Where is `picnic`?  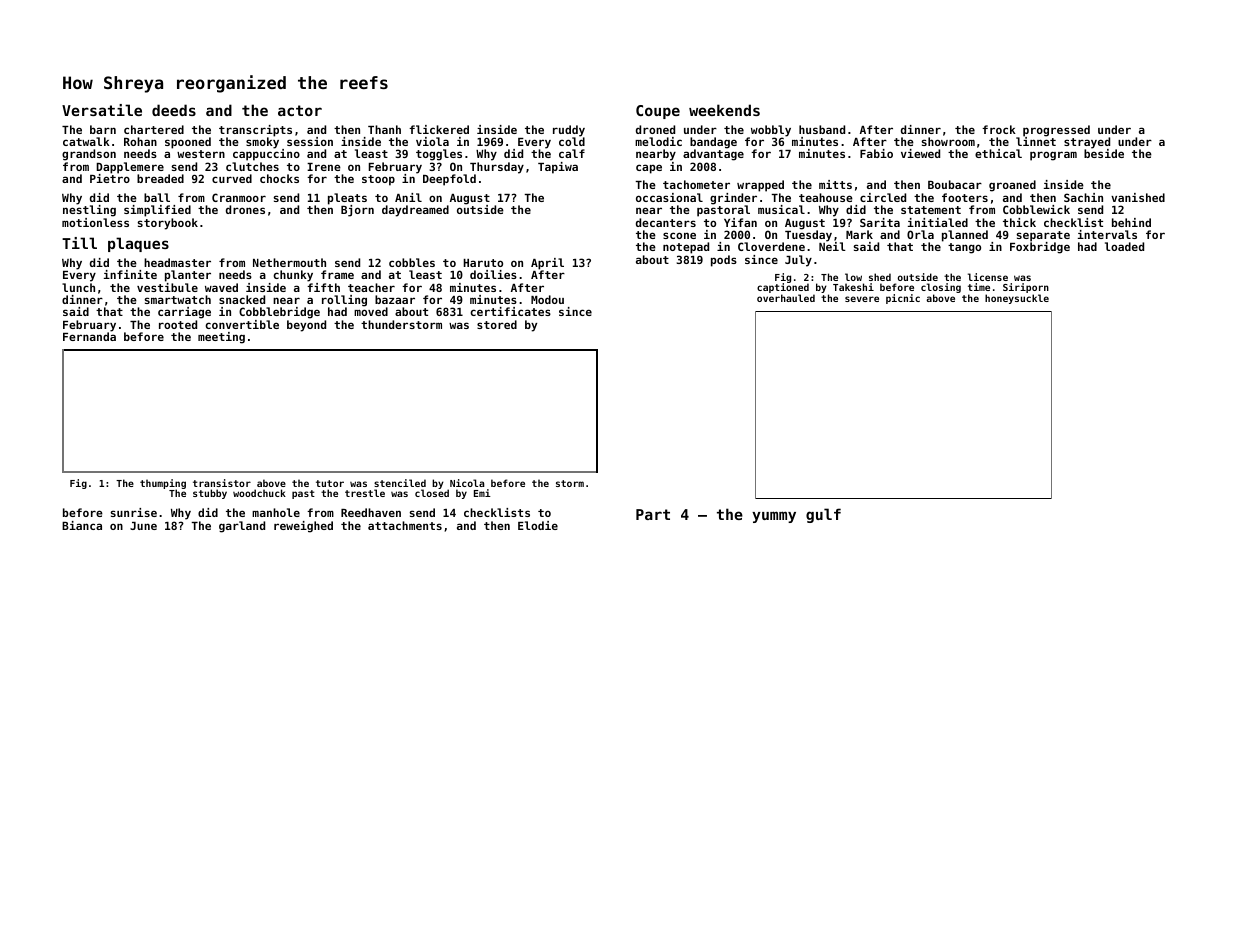
picnic is located at coordinates (903, 299).
